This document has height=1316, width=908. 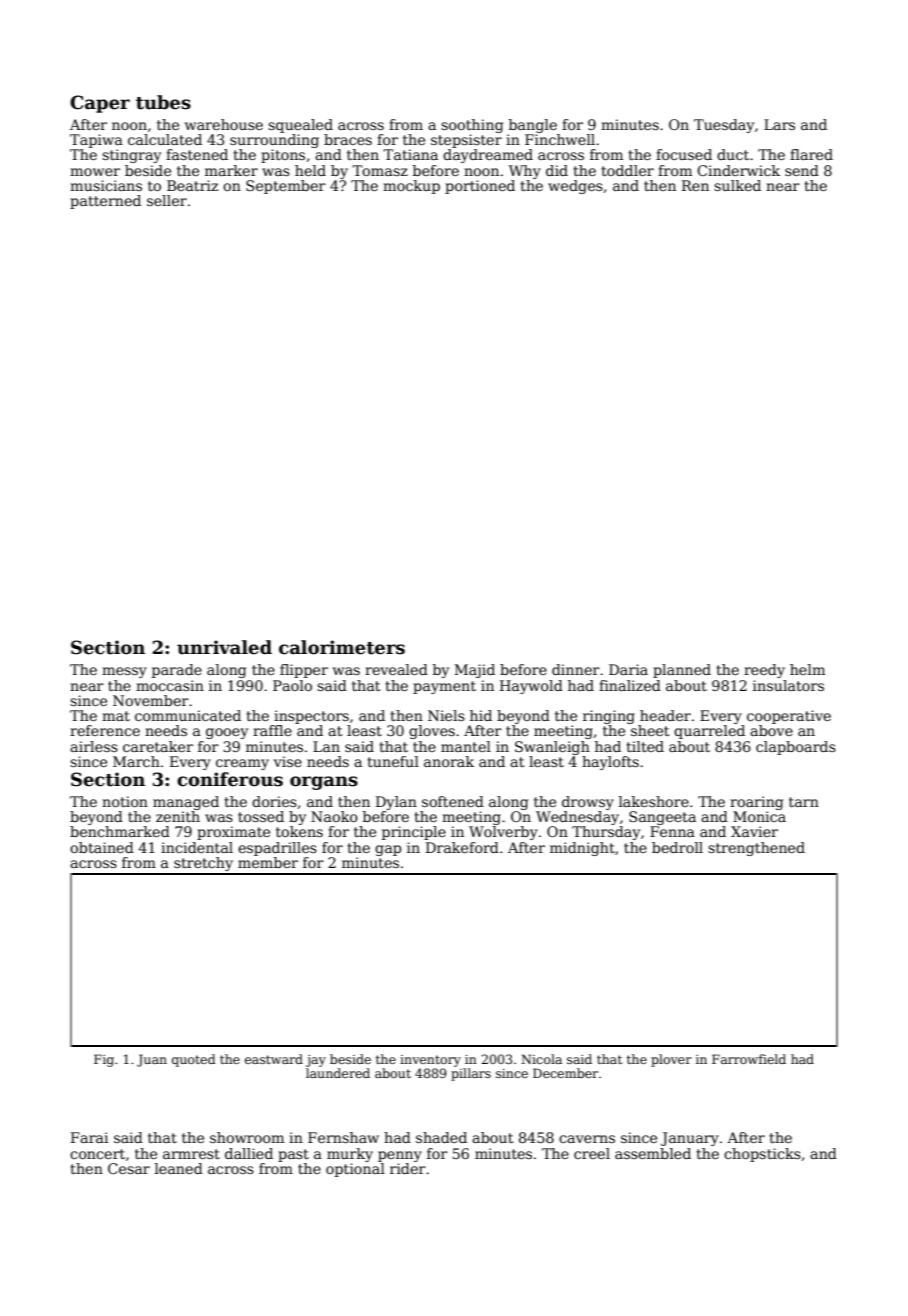 What do you see at coordinates (96, 141) in the document?
I see `Tapiwa` at bounding box center [96, 141].
